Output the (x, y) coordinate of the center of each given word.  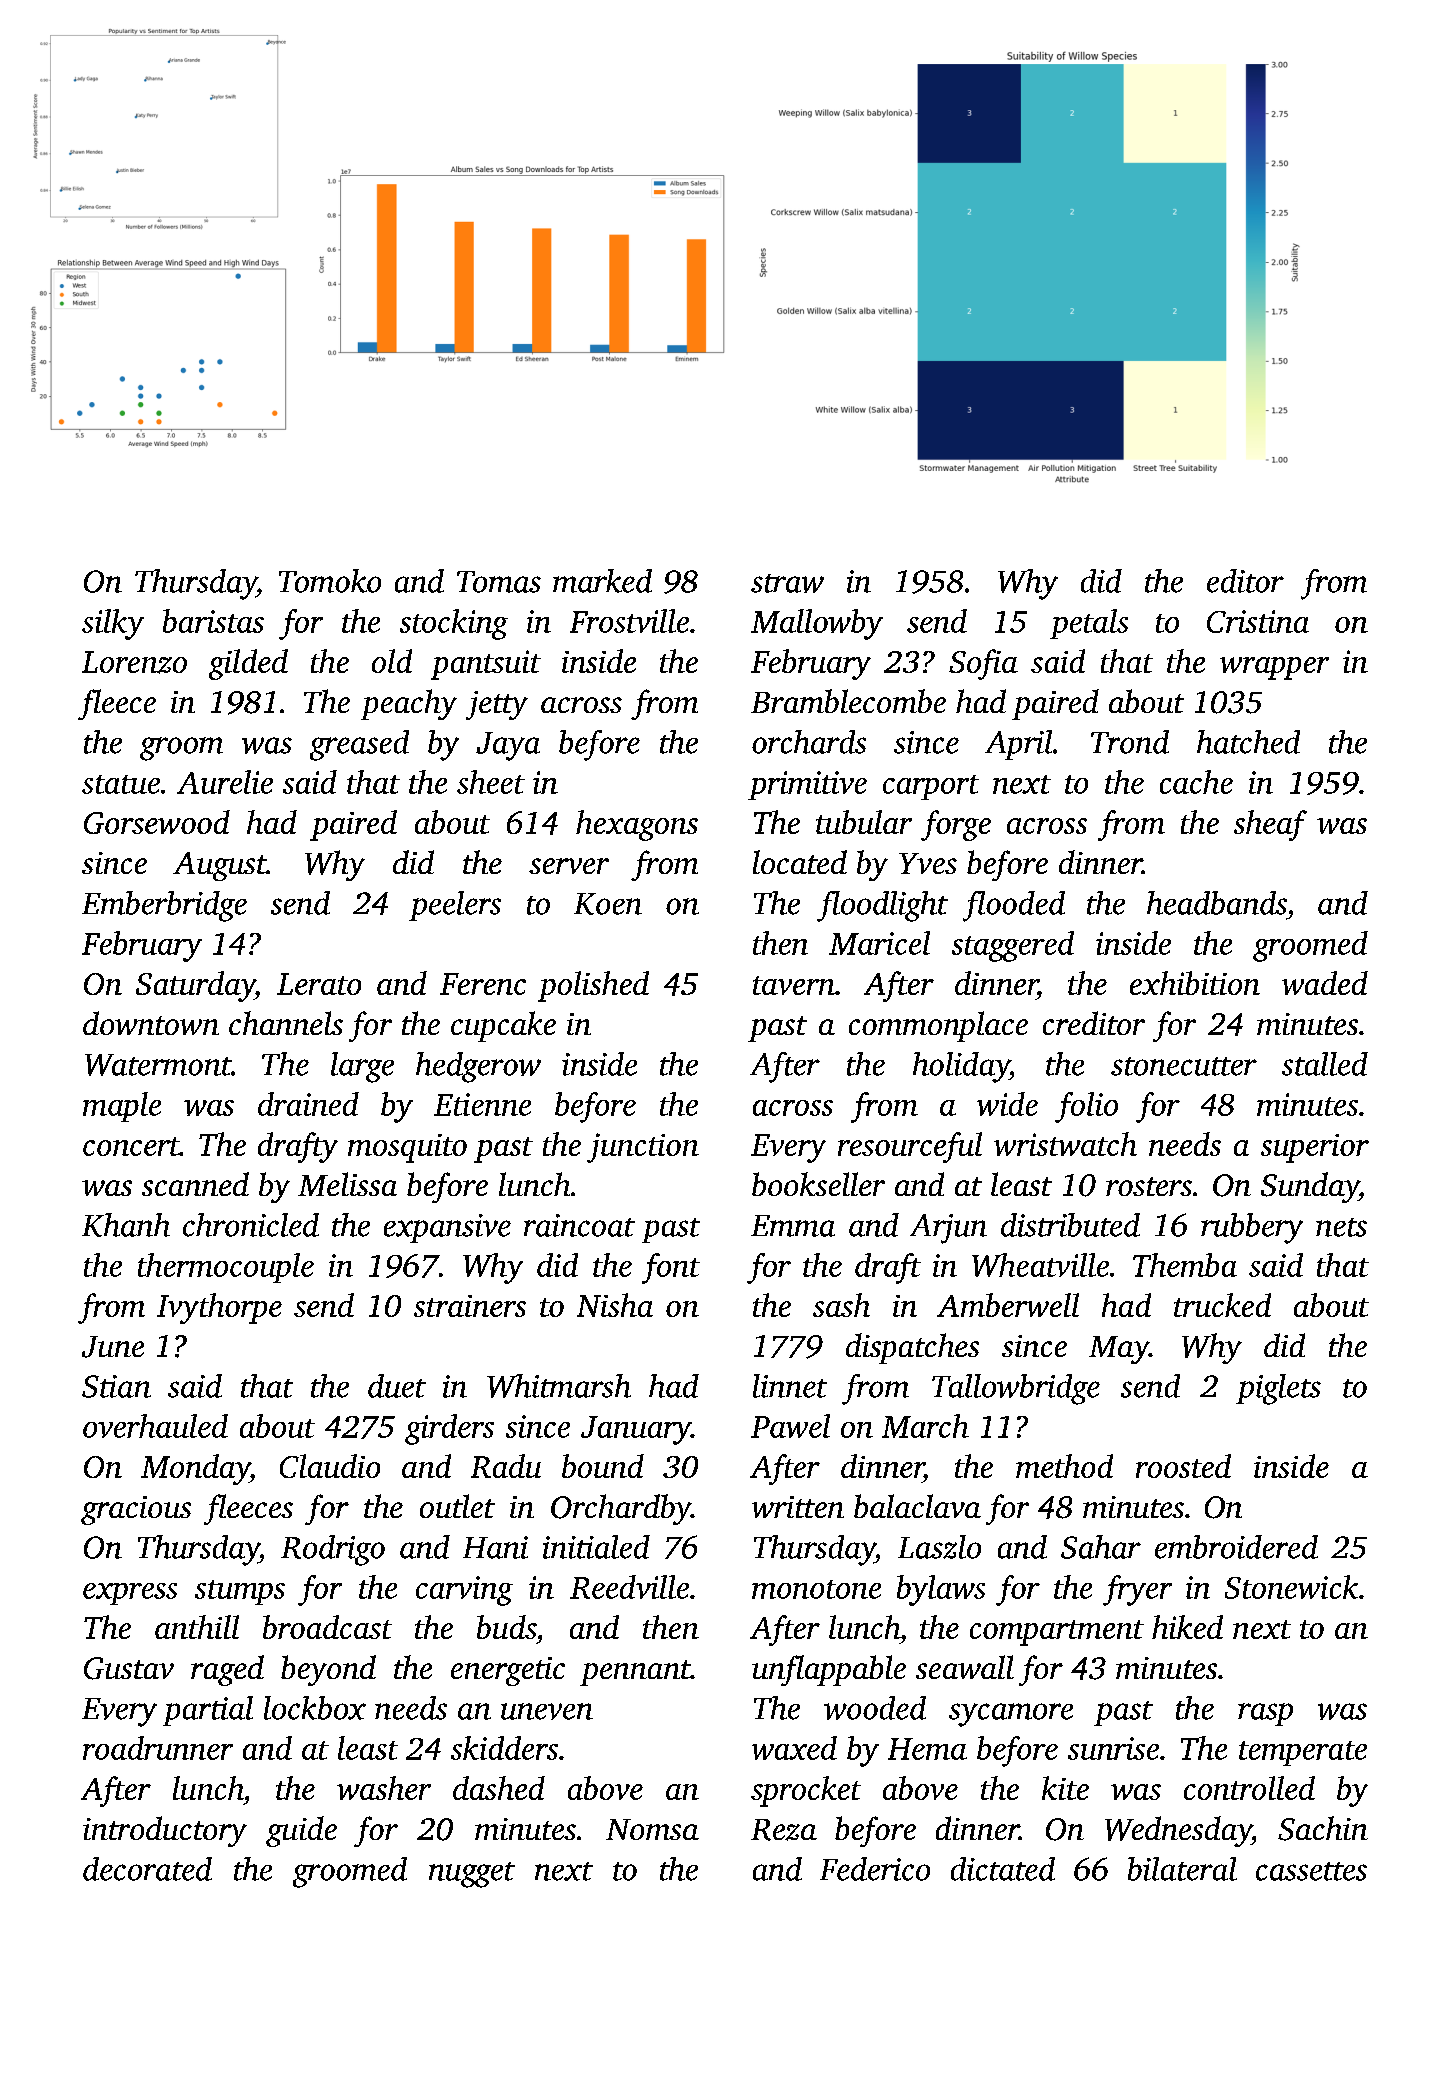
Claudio (330, 1466)
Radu (506, 1466)
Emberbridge (164, 906)
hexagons (637, 825)
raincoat (579, 1225)
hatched (1248, 742)
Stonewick (1291, 1587)
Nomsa (652, 1829)
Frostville (629, 621)
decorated (147, 1869)
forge (956, 825)
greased (359, 745)
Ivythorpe (219, 1308)
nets (1341, 1227)
